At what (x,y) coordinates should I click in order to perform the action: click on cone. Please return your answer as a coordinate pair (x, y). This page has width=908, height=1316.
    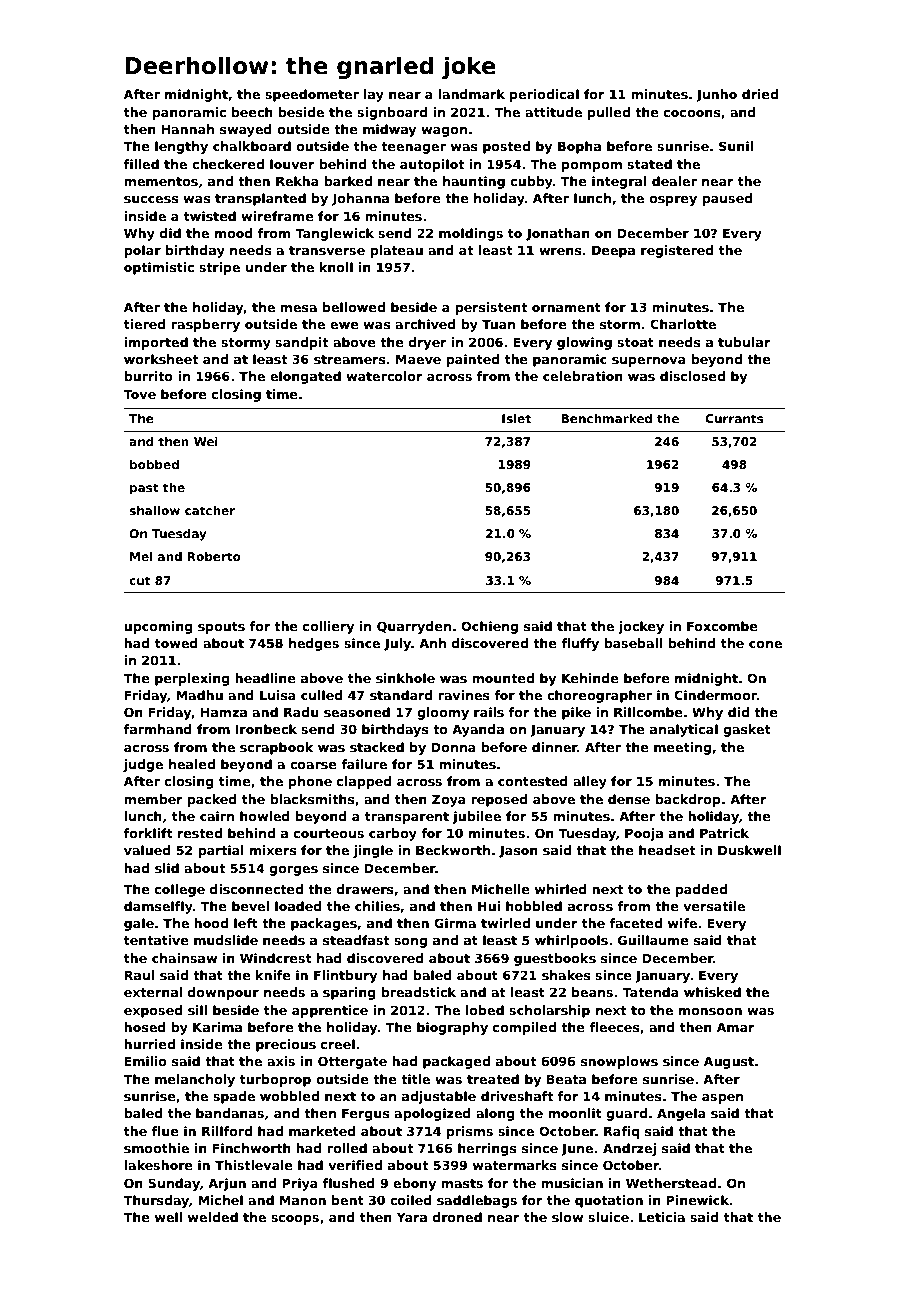
    Looking at the image, I should click on (765, 644).
